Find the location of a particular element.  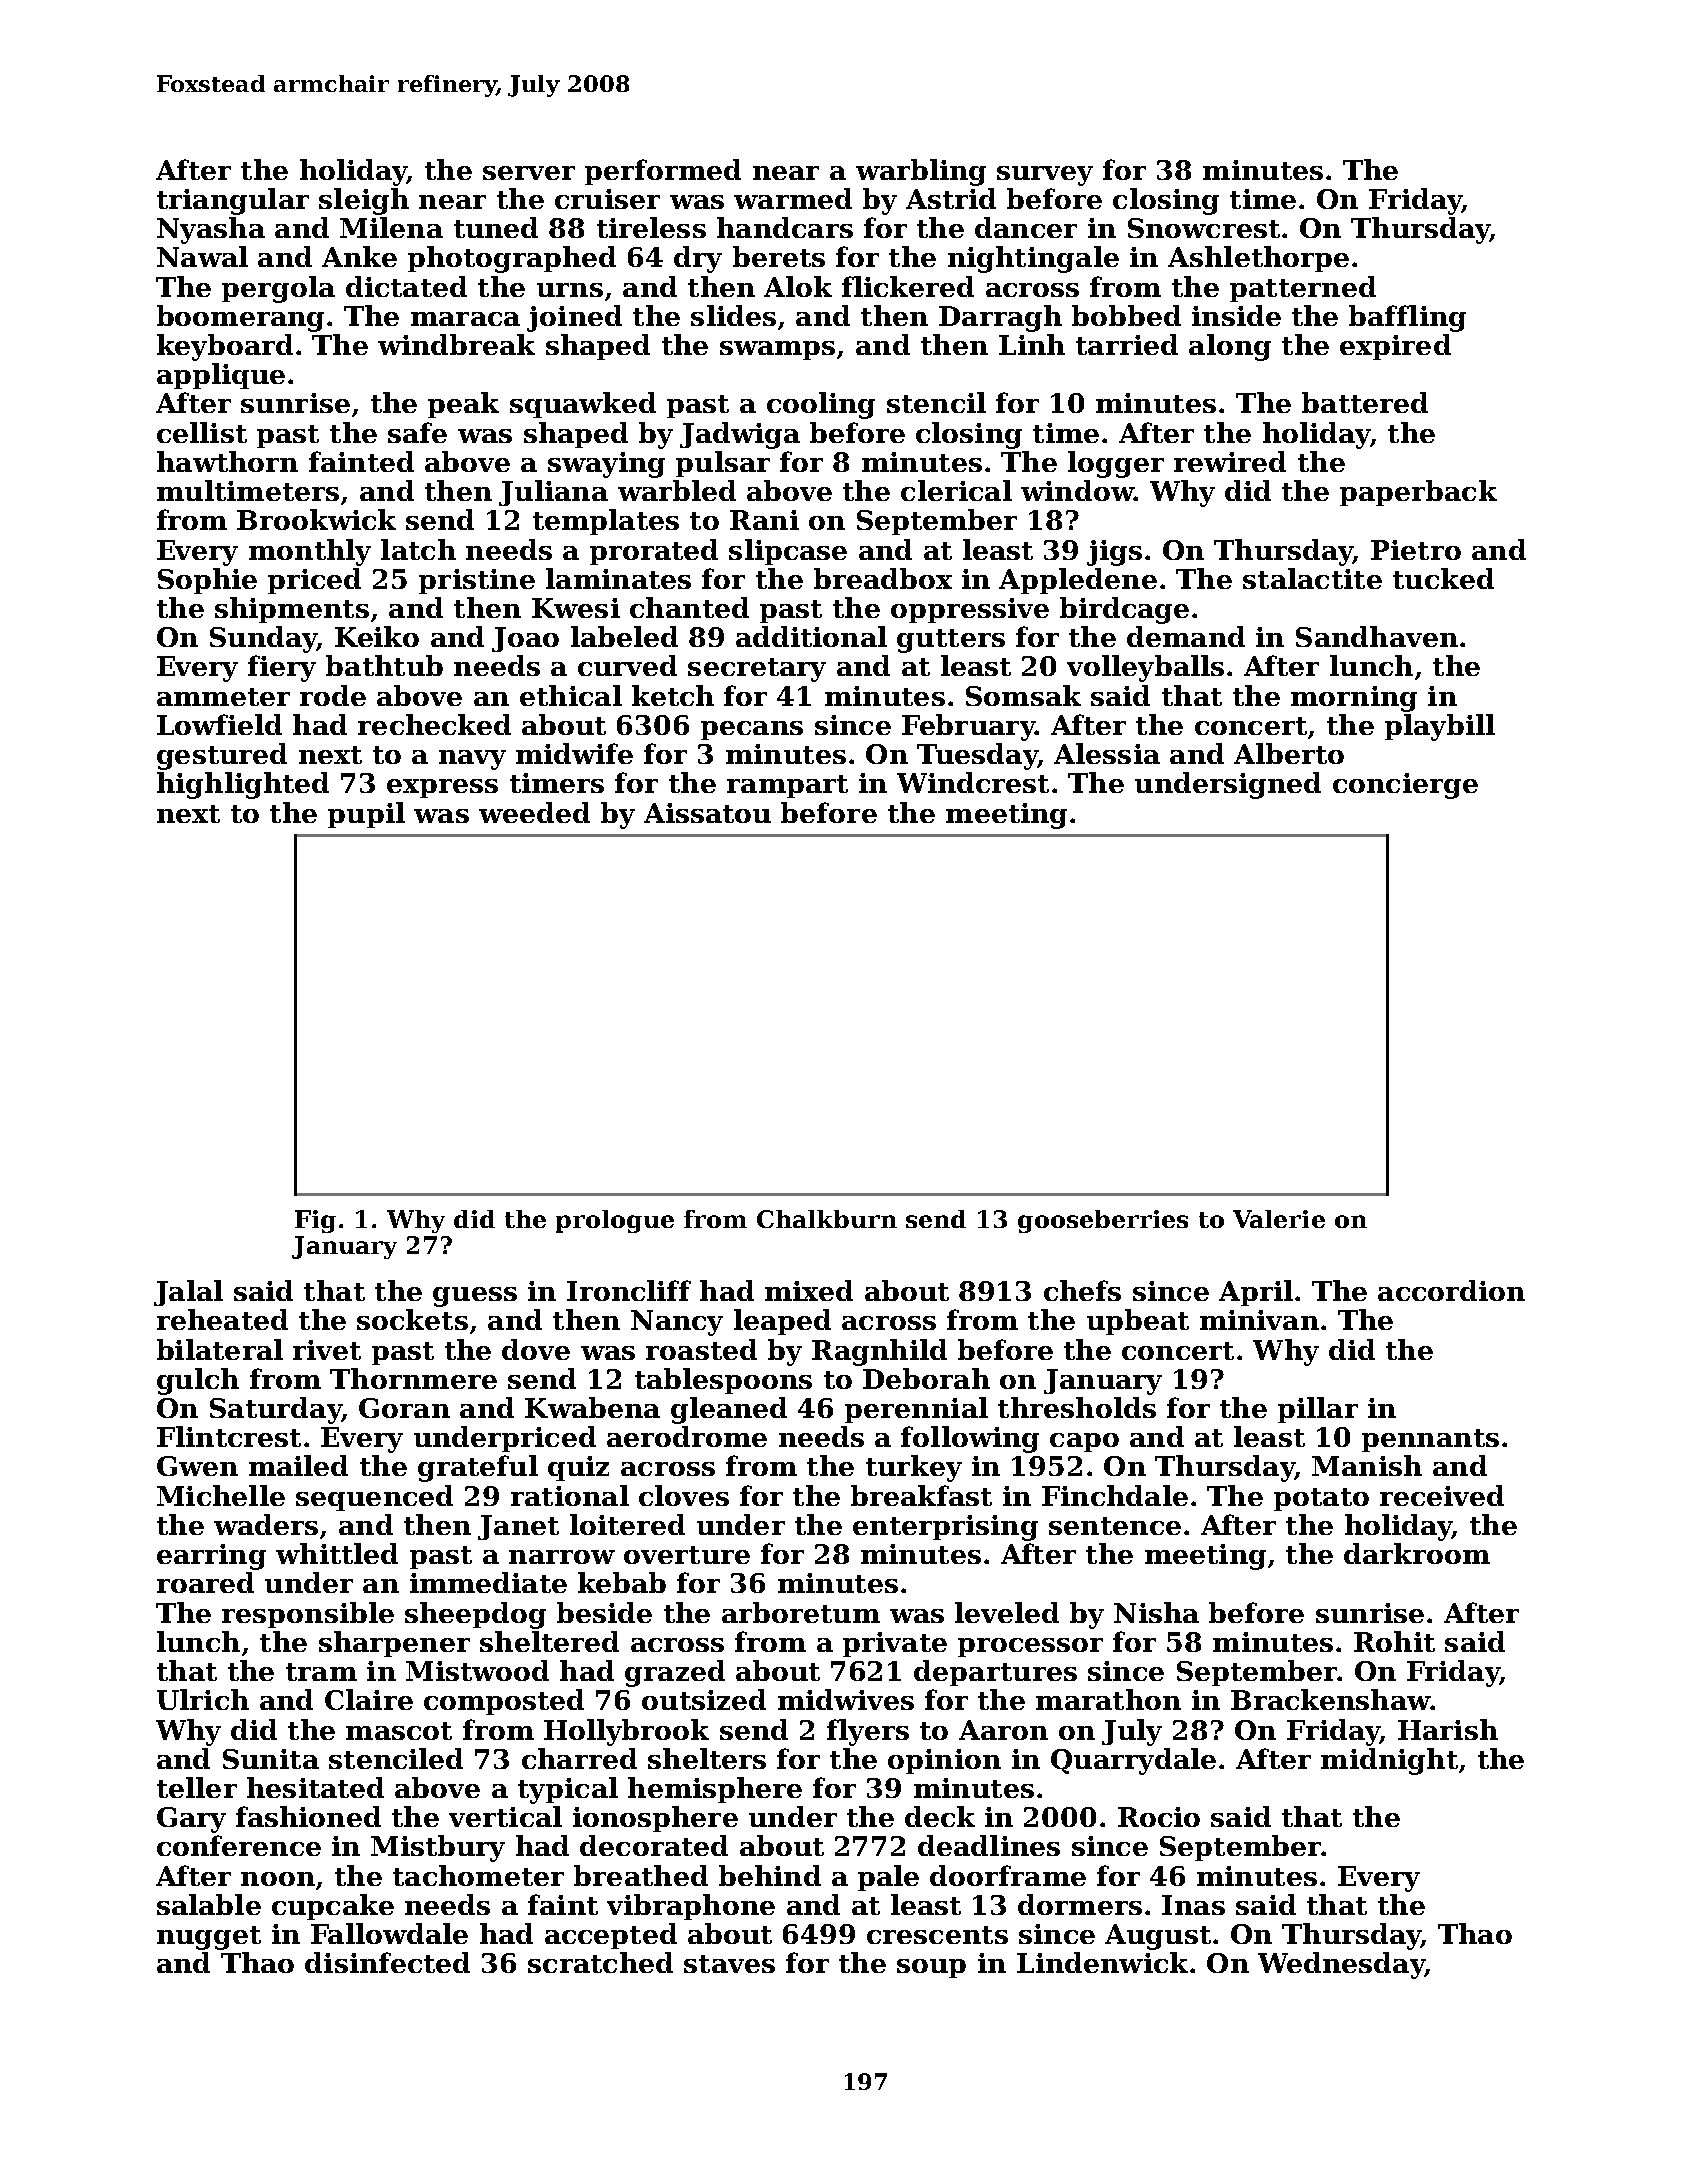

turkey is located at coordinates (914, 1468).
